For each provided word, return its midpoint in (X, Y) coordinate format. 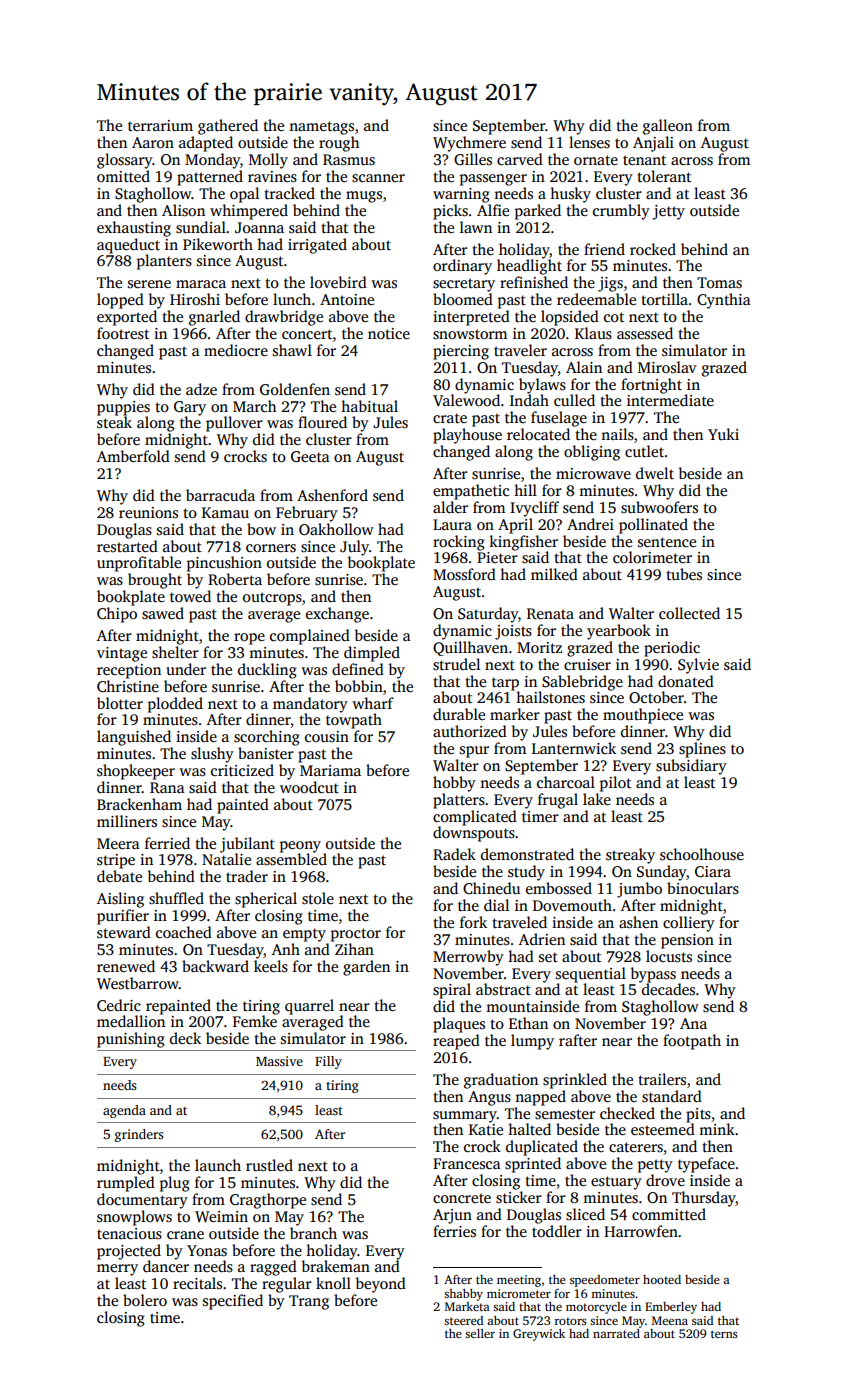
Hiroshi (195, 299)
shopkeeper (136, 772)
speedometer (605, 1281)
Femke (255, 1021)
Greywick (539, 1335)
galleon (668, 127)
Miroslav (667, 367)
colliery (689, 924)
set (548, 957)
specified (233, 1302)
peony (300, 847)
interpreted (471, 318)
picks (450, 212)
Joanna (259, 227)
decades (668, 989)
